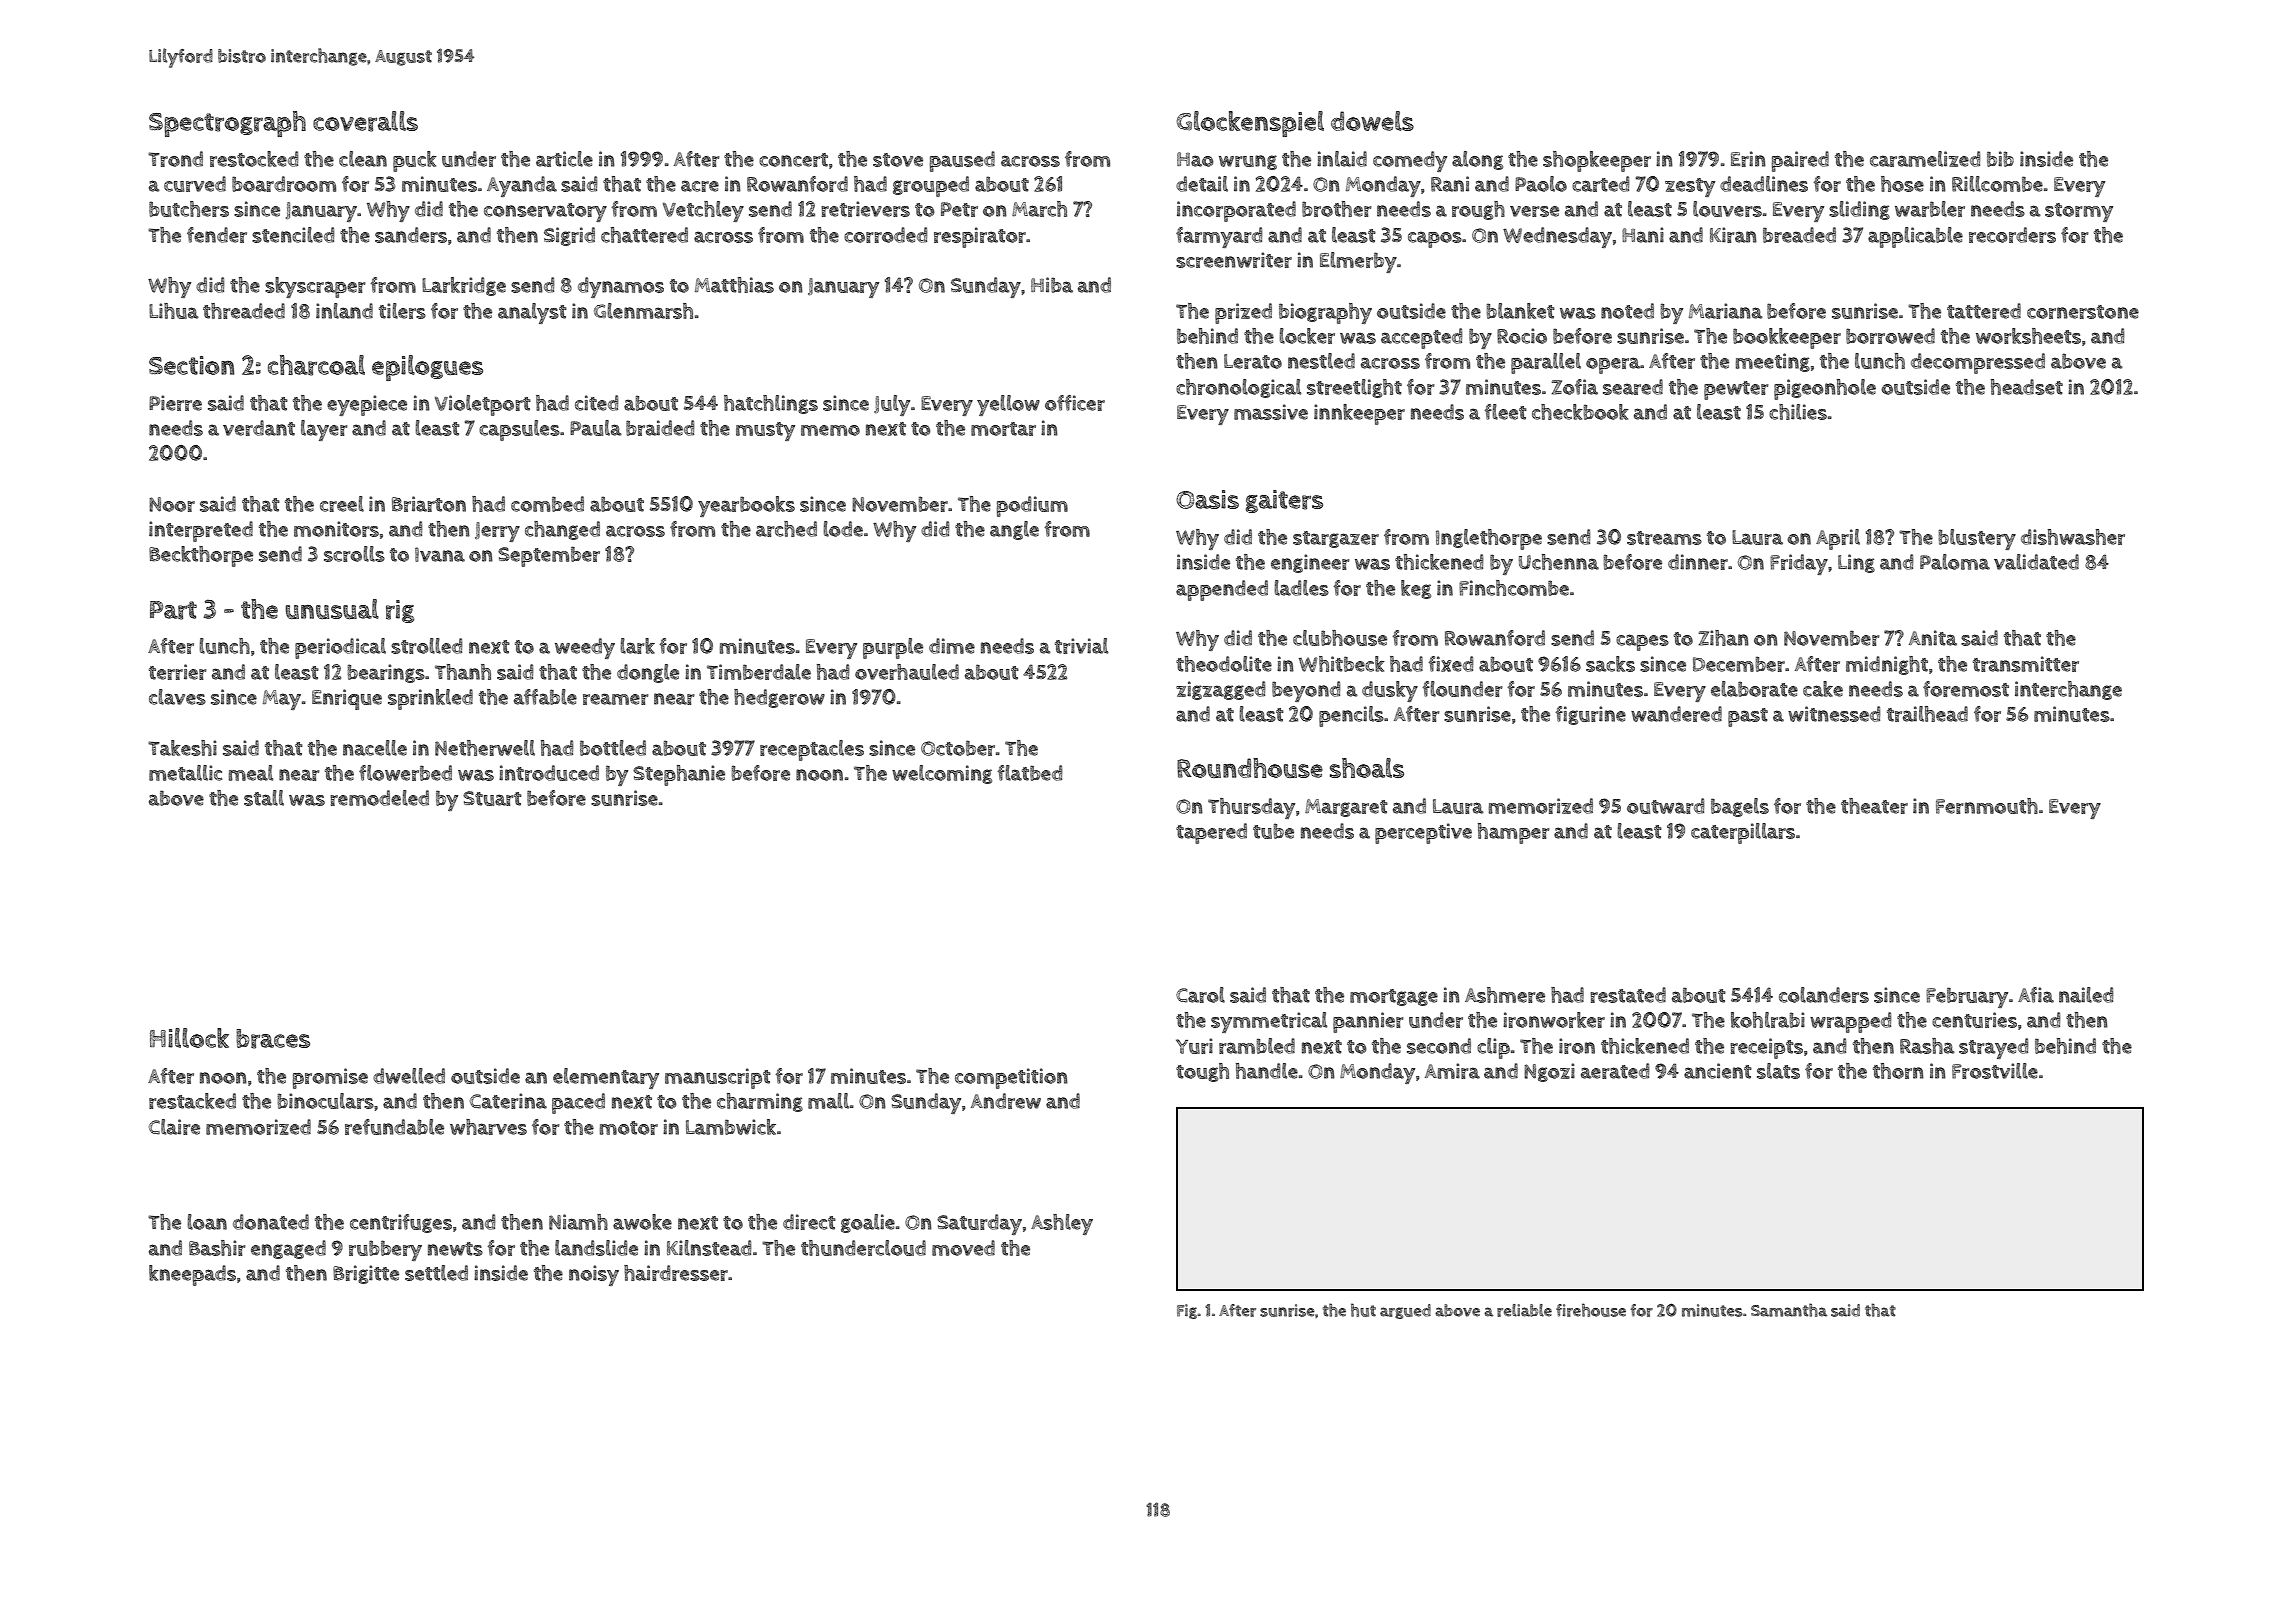 This image has width=2292, height=1620. Describe the element at coordinates (367, 405) in the image. I see `eyepiece` at that location.
